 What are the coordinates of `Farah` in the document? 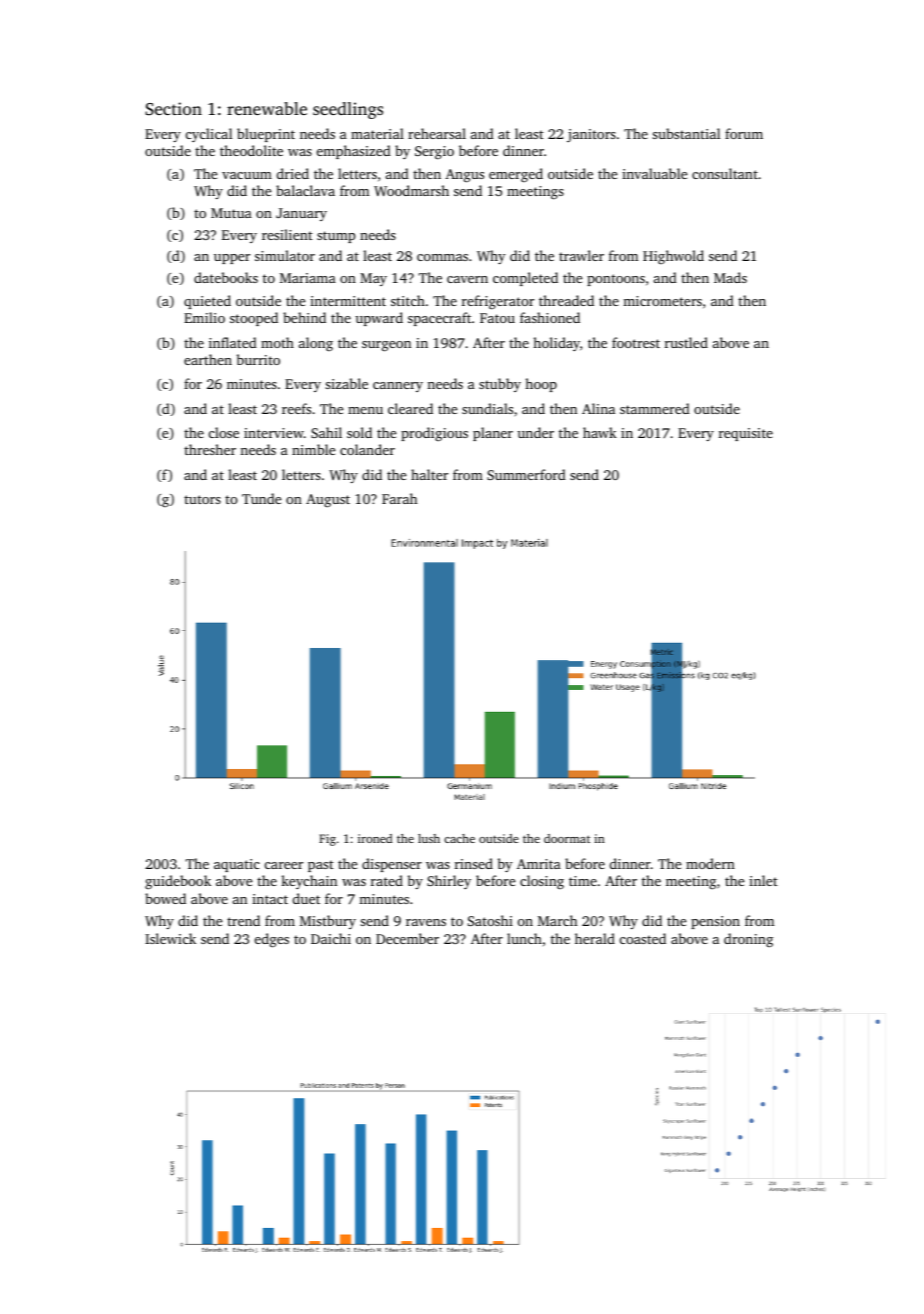 It's located at (399, 498).
